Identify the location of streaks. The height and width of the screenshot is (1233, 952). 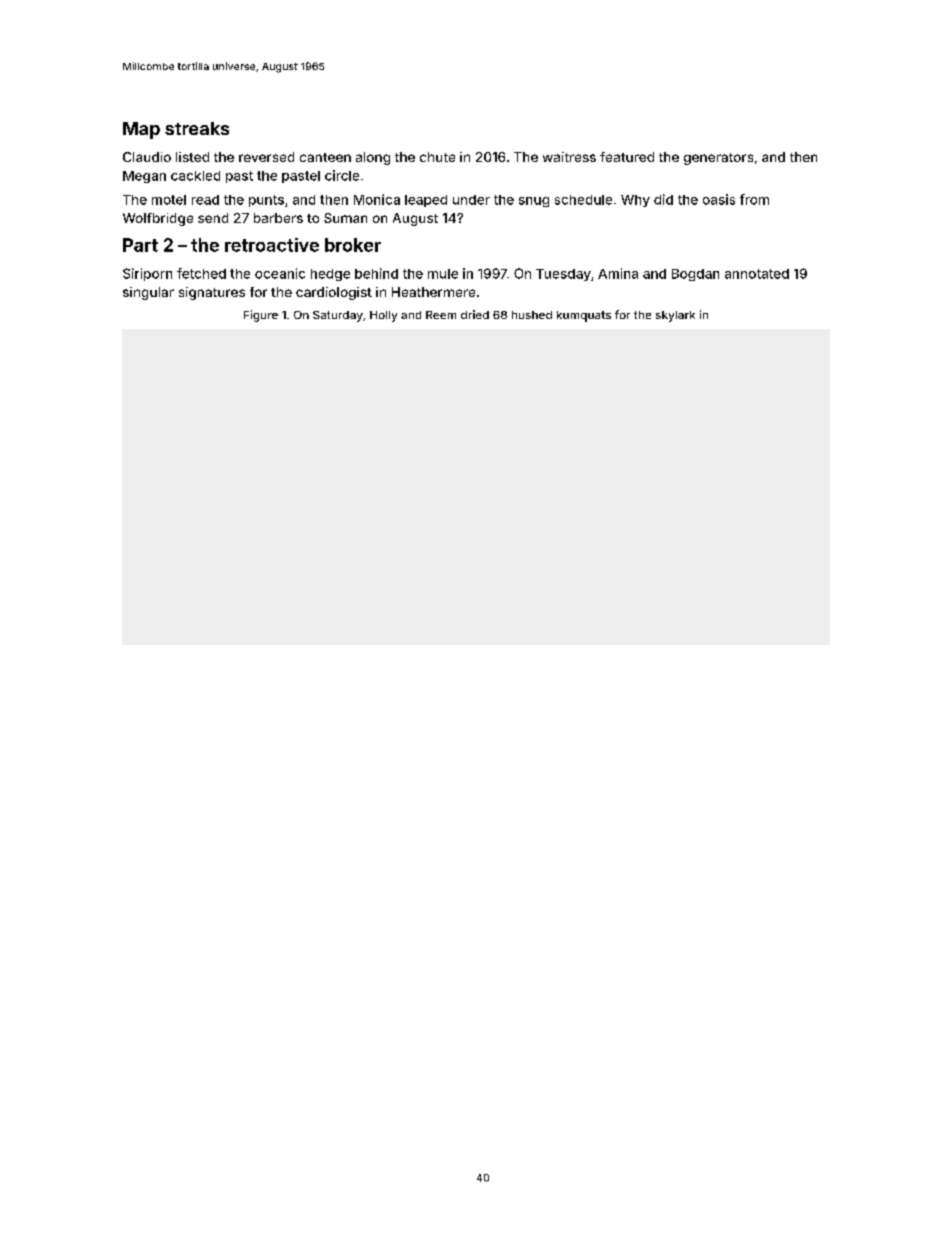
(197, 128).
